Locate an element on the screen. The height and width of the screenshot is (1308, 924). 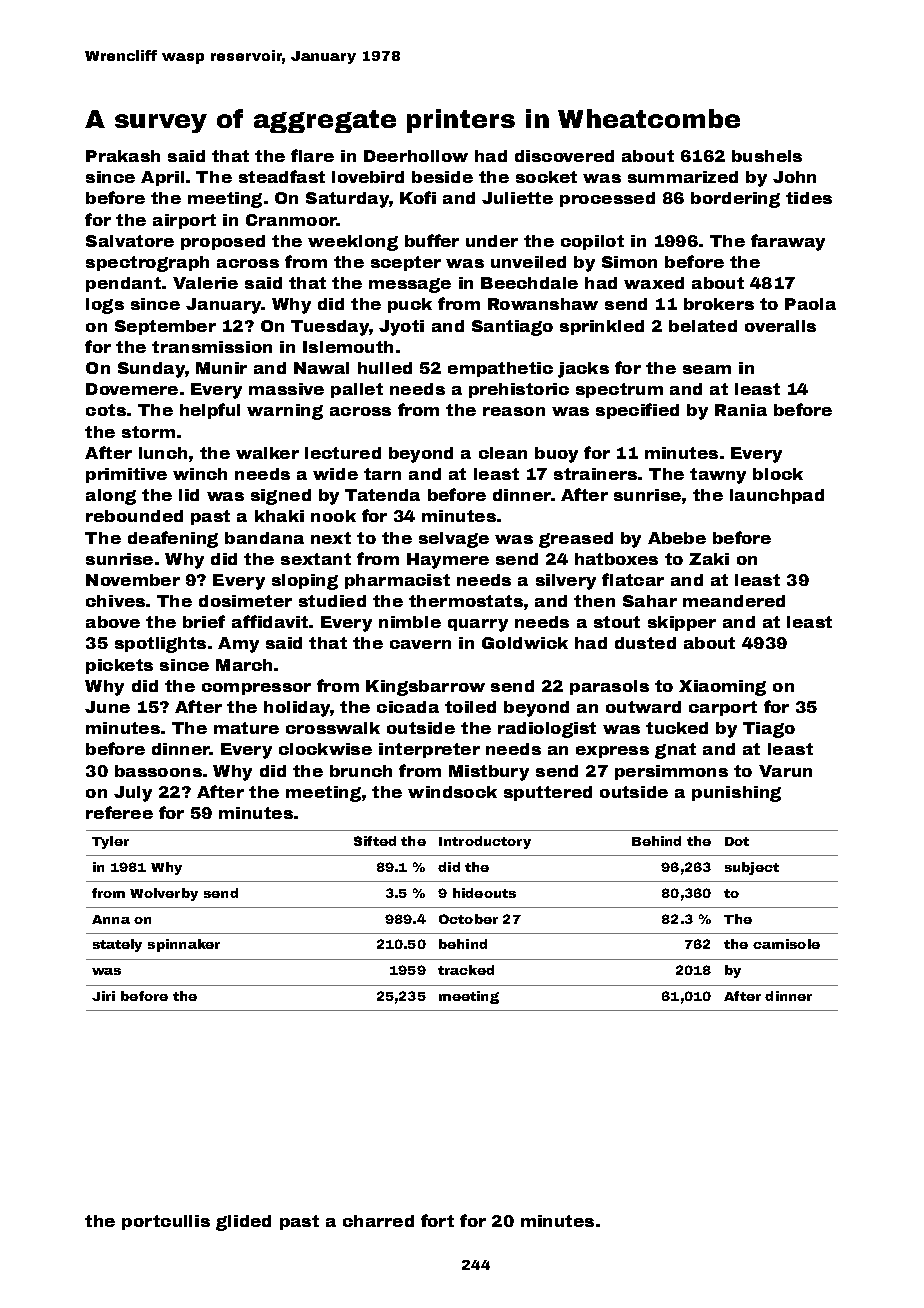
dusted is located at coordinates (645, 643).
